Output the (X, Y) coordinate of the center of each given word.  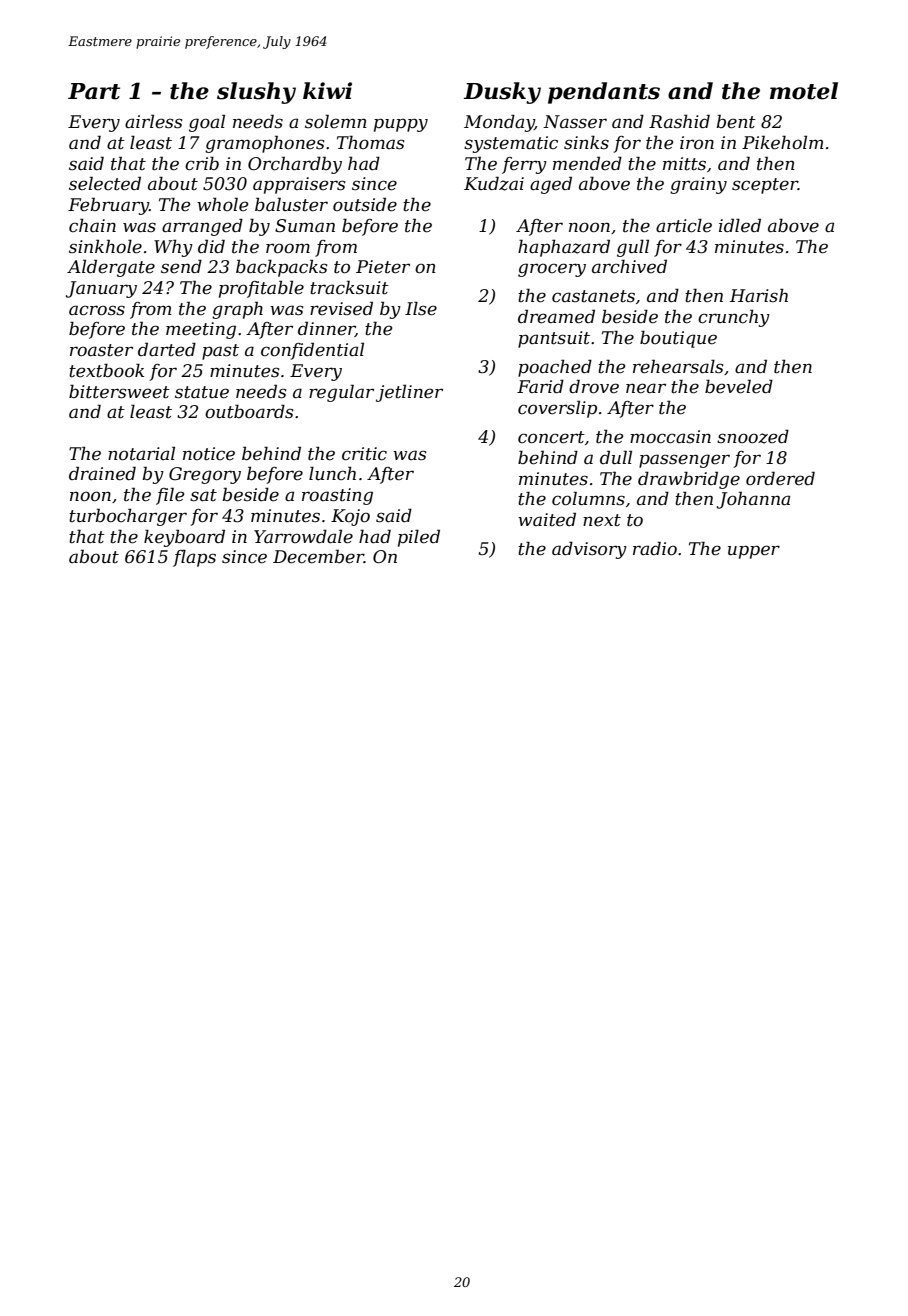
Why (173, 248)
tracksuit (349, 287)
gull (633, 248)
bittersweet (119, 392)
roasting (337, 496)
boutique (678, 339)
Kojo (350, 517)
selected (105, 183)
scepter (765, 186)
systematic (511, 144)
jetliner (409, 393)
